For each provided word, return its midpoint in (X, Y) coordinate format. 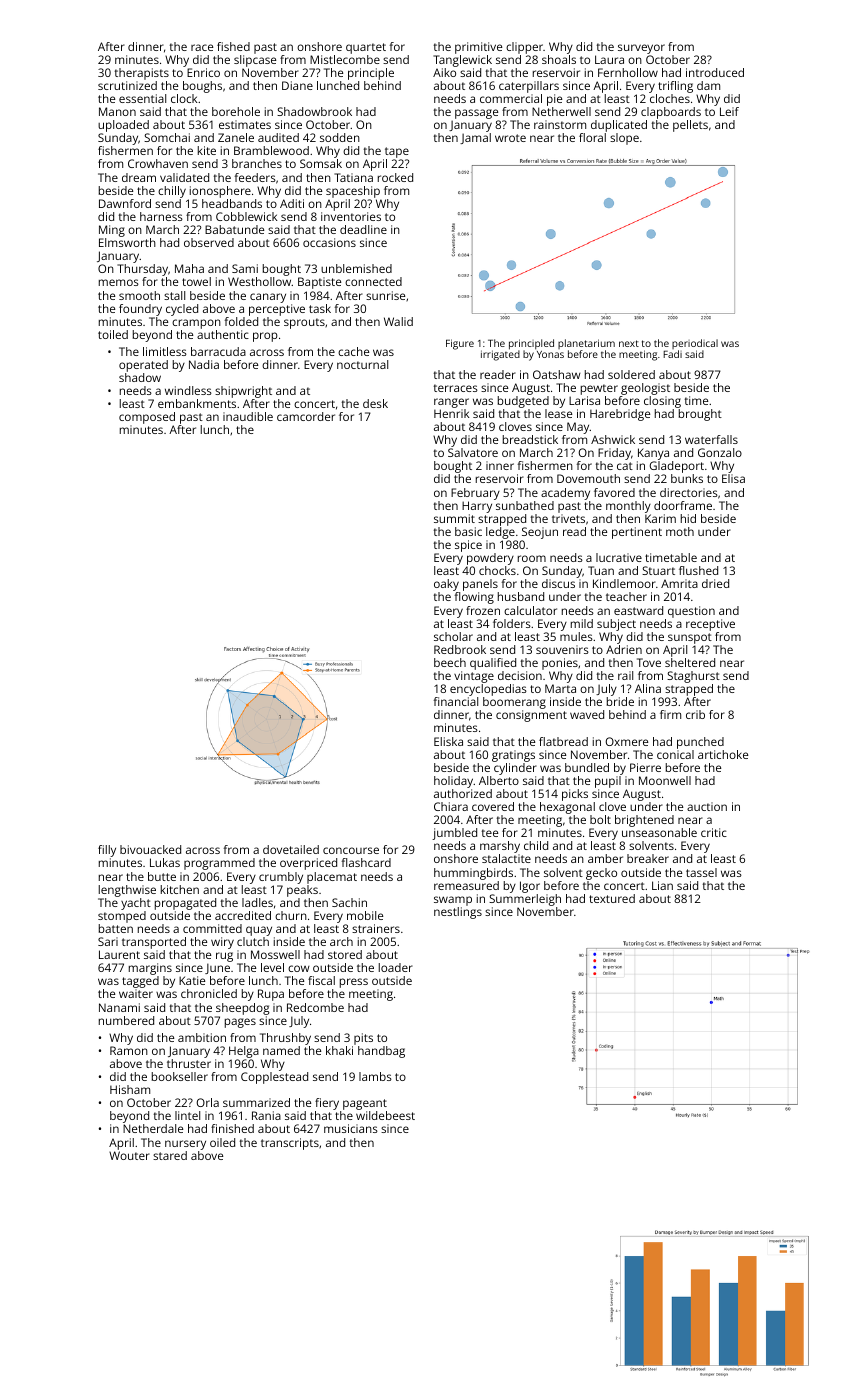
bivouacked (150, 849)
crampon (196, 324)
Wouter (129, 1155)
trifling (675, 87)
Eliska (448, 741)
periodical (695, 344)
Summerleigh (525, 900)
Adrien (624, 649)
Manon (117, 111)
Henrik (451, 413)
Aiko (444, 72)
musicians (351, 1128)
